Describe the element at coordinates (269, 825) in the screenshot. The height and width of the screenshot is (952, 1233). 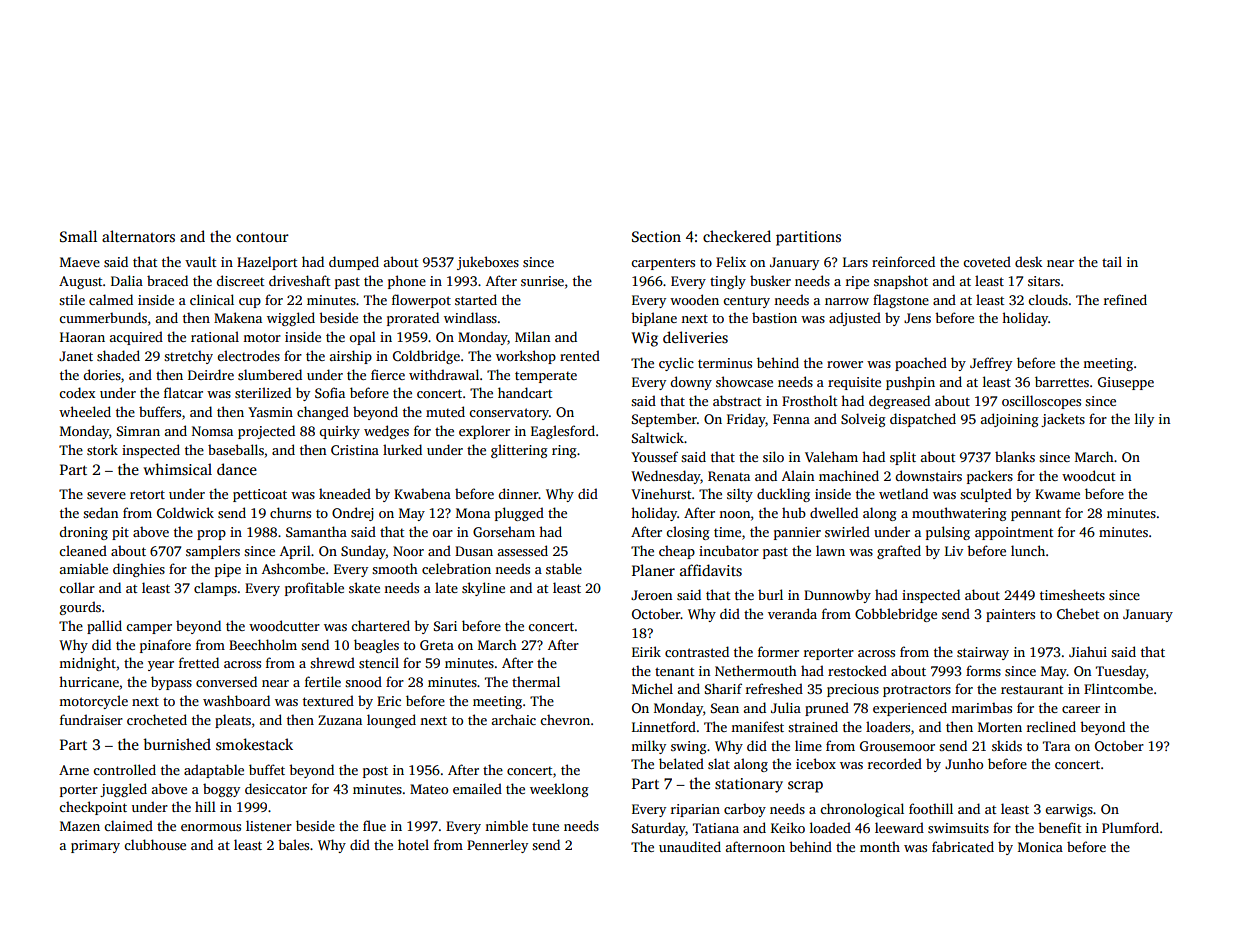
I see `listener` at that location.
